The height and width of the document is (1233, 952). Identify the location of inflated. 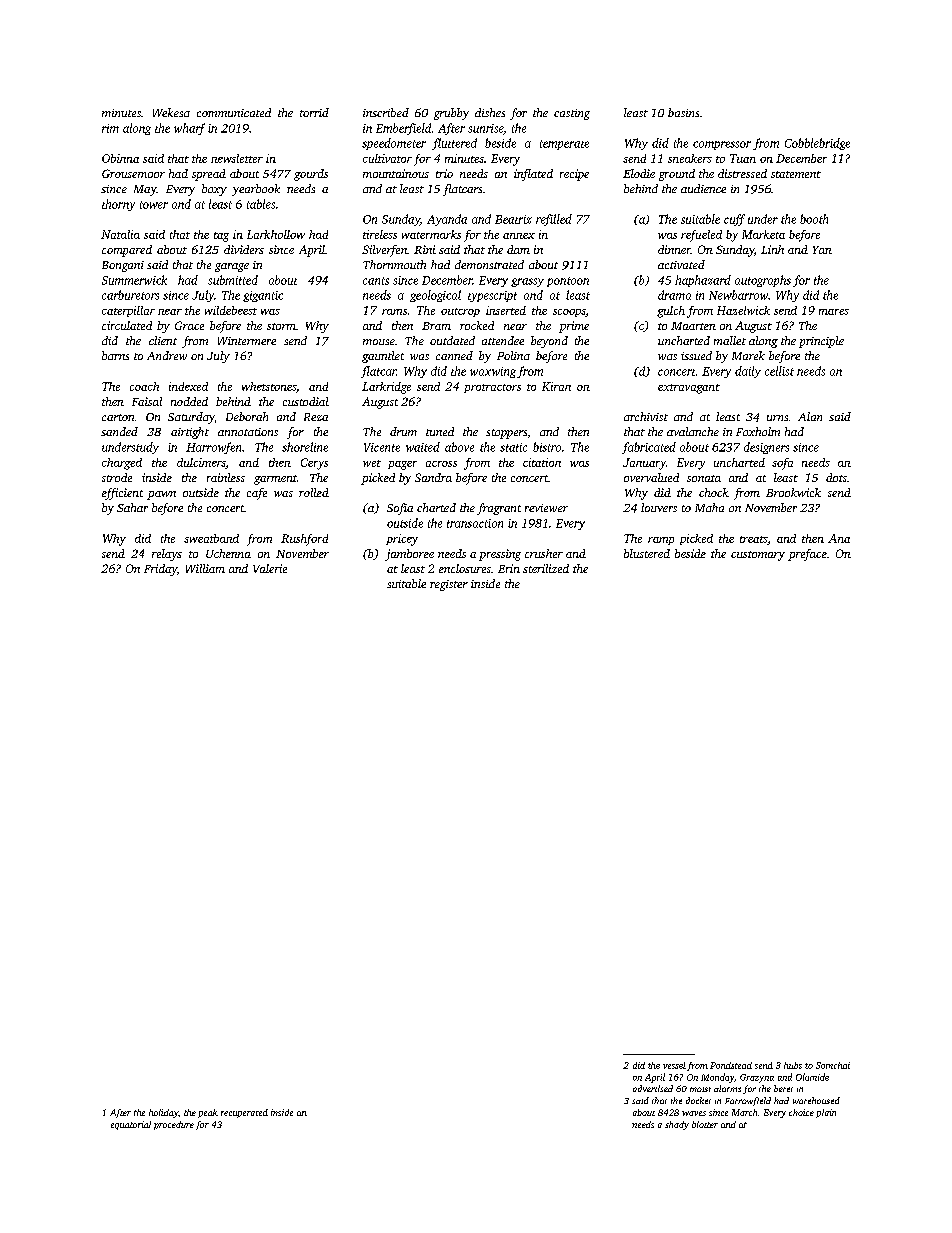
(533, 175).
